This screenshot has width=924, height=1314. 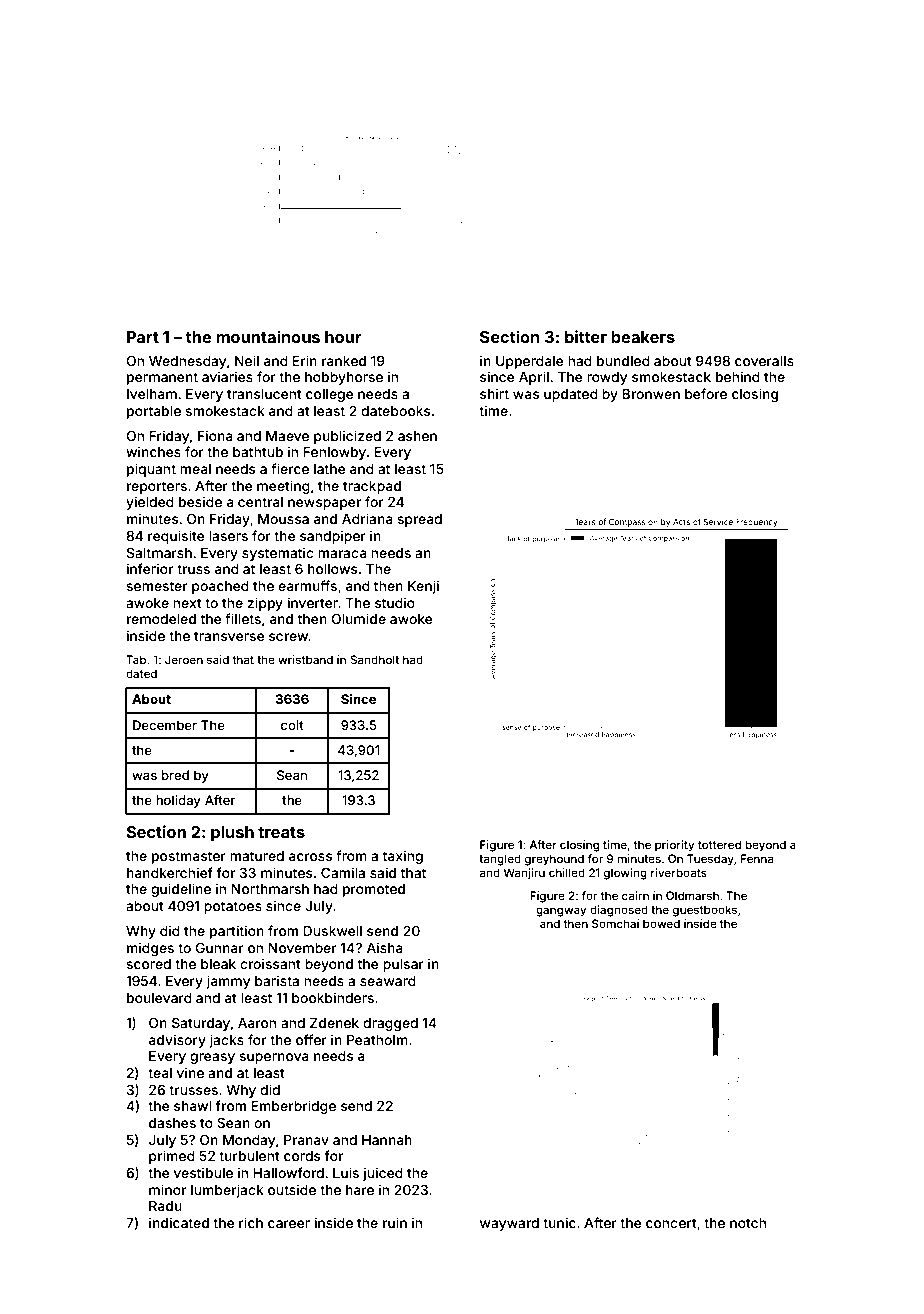 What do you see at coordinates (307, 585) in the screenshot?
I see `earmuffs` at bounding box center [307, 585].
